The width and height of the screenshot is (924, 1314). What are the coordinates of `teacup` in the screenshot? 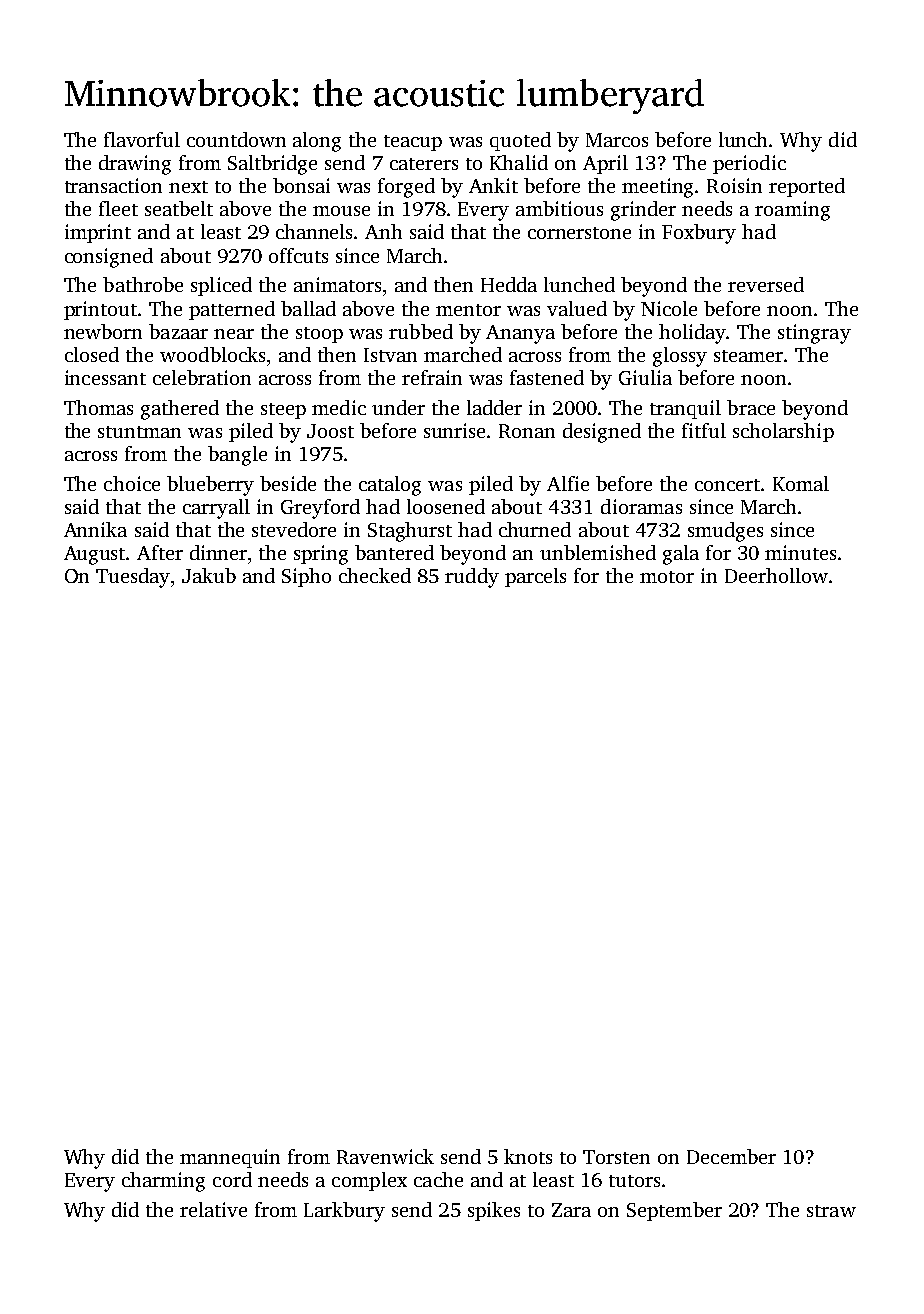 It's located at (413, 143).
